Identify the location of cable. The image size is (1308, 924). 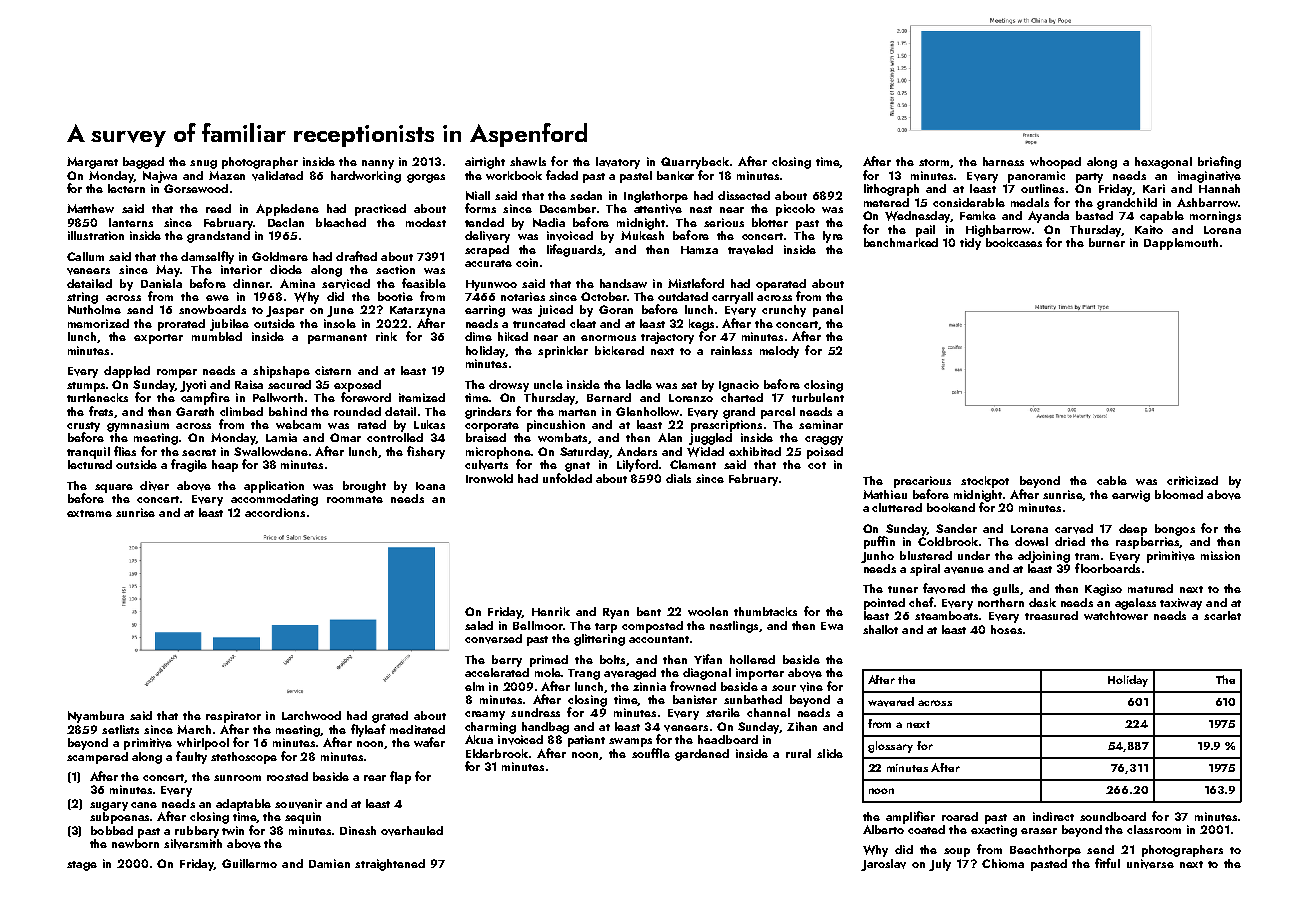
(1112, 480).
